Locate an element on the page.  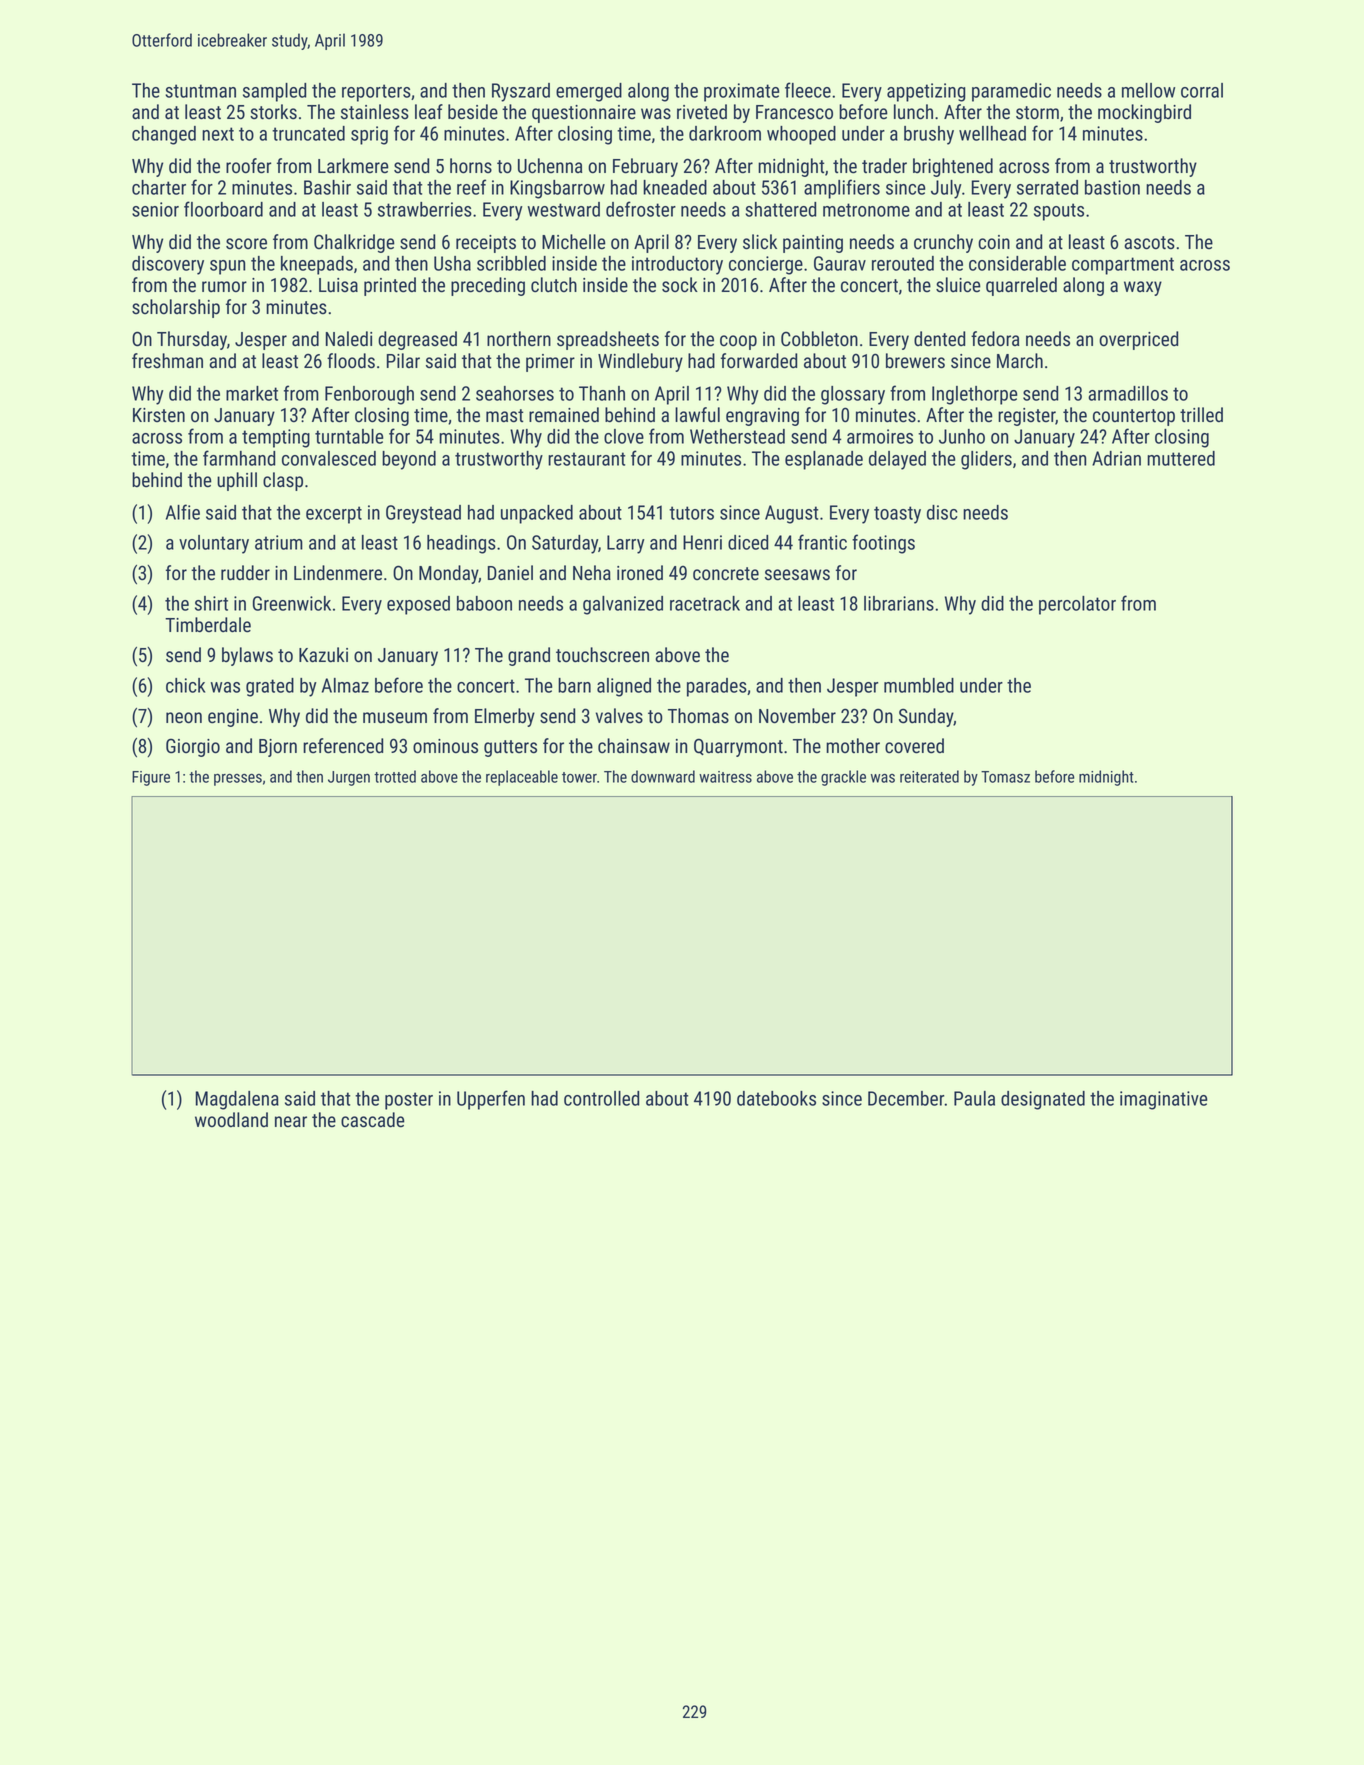
Upperfen is located at coordinates (491, 1100).
